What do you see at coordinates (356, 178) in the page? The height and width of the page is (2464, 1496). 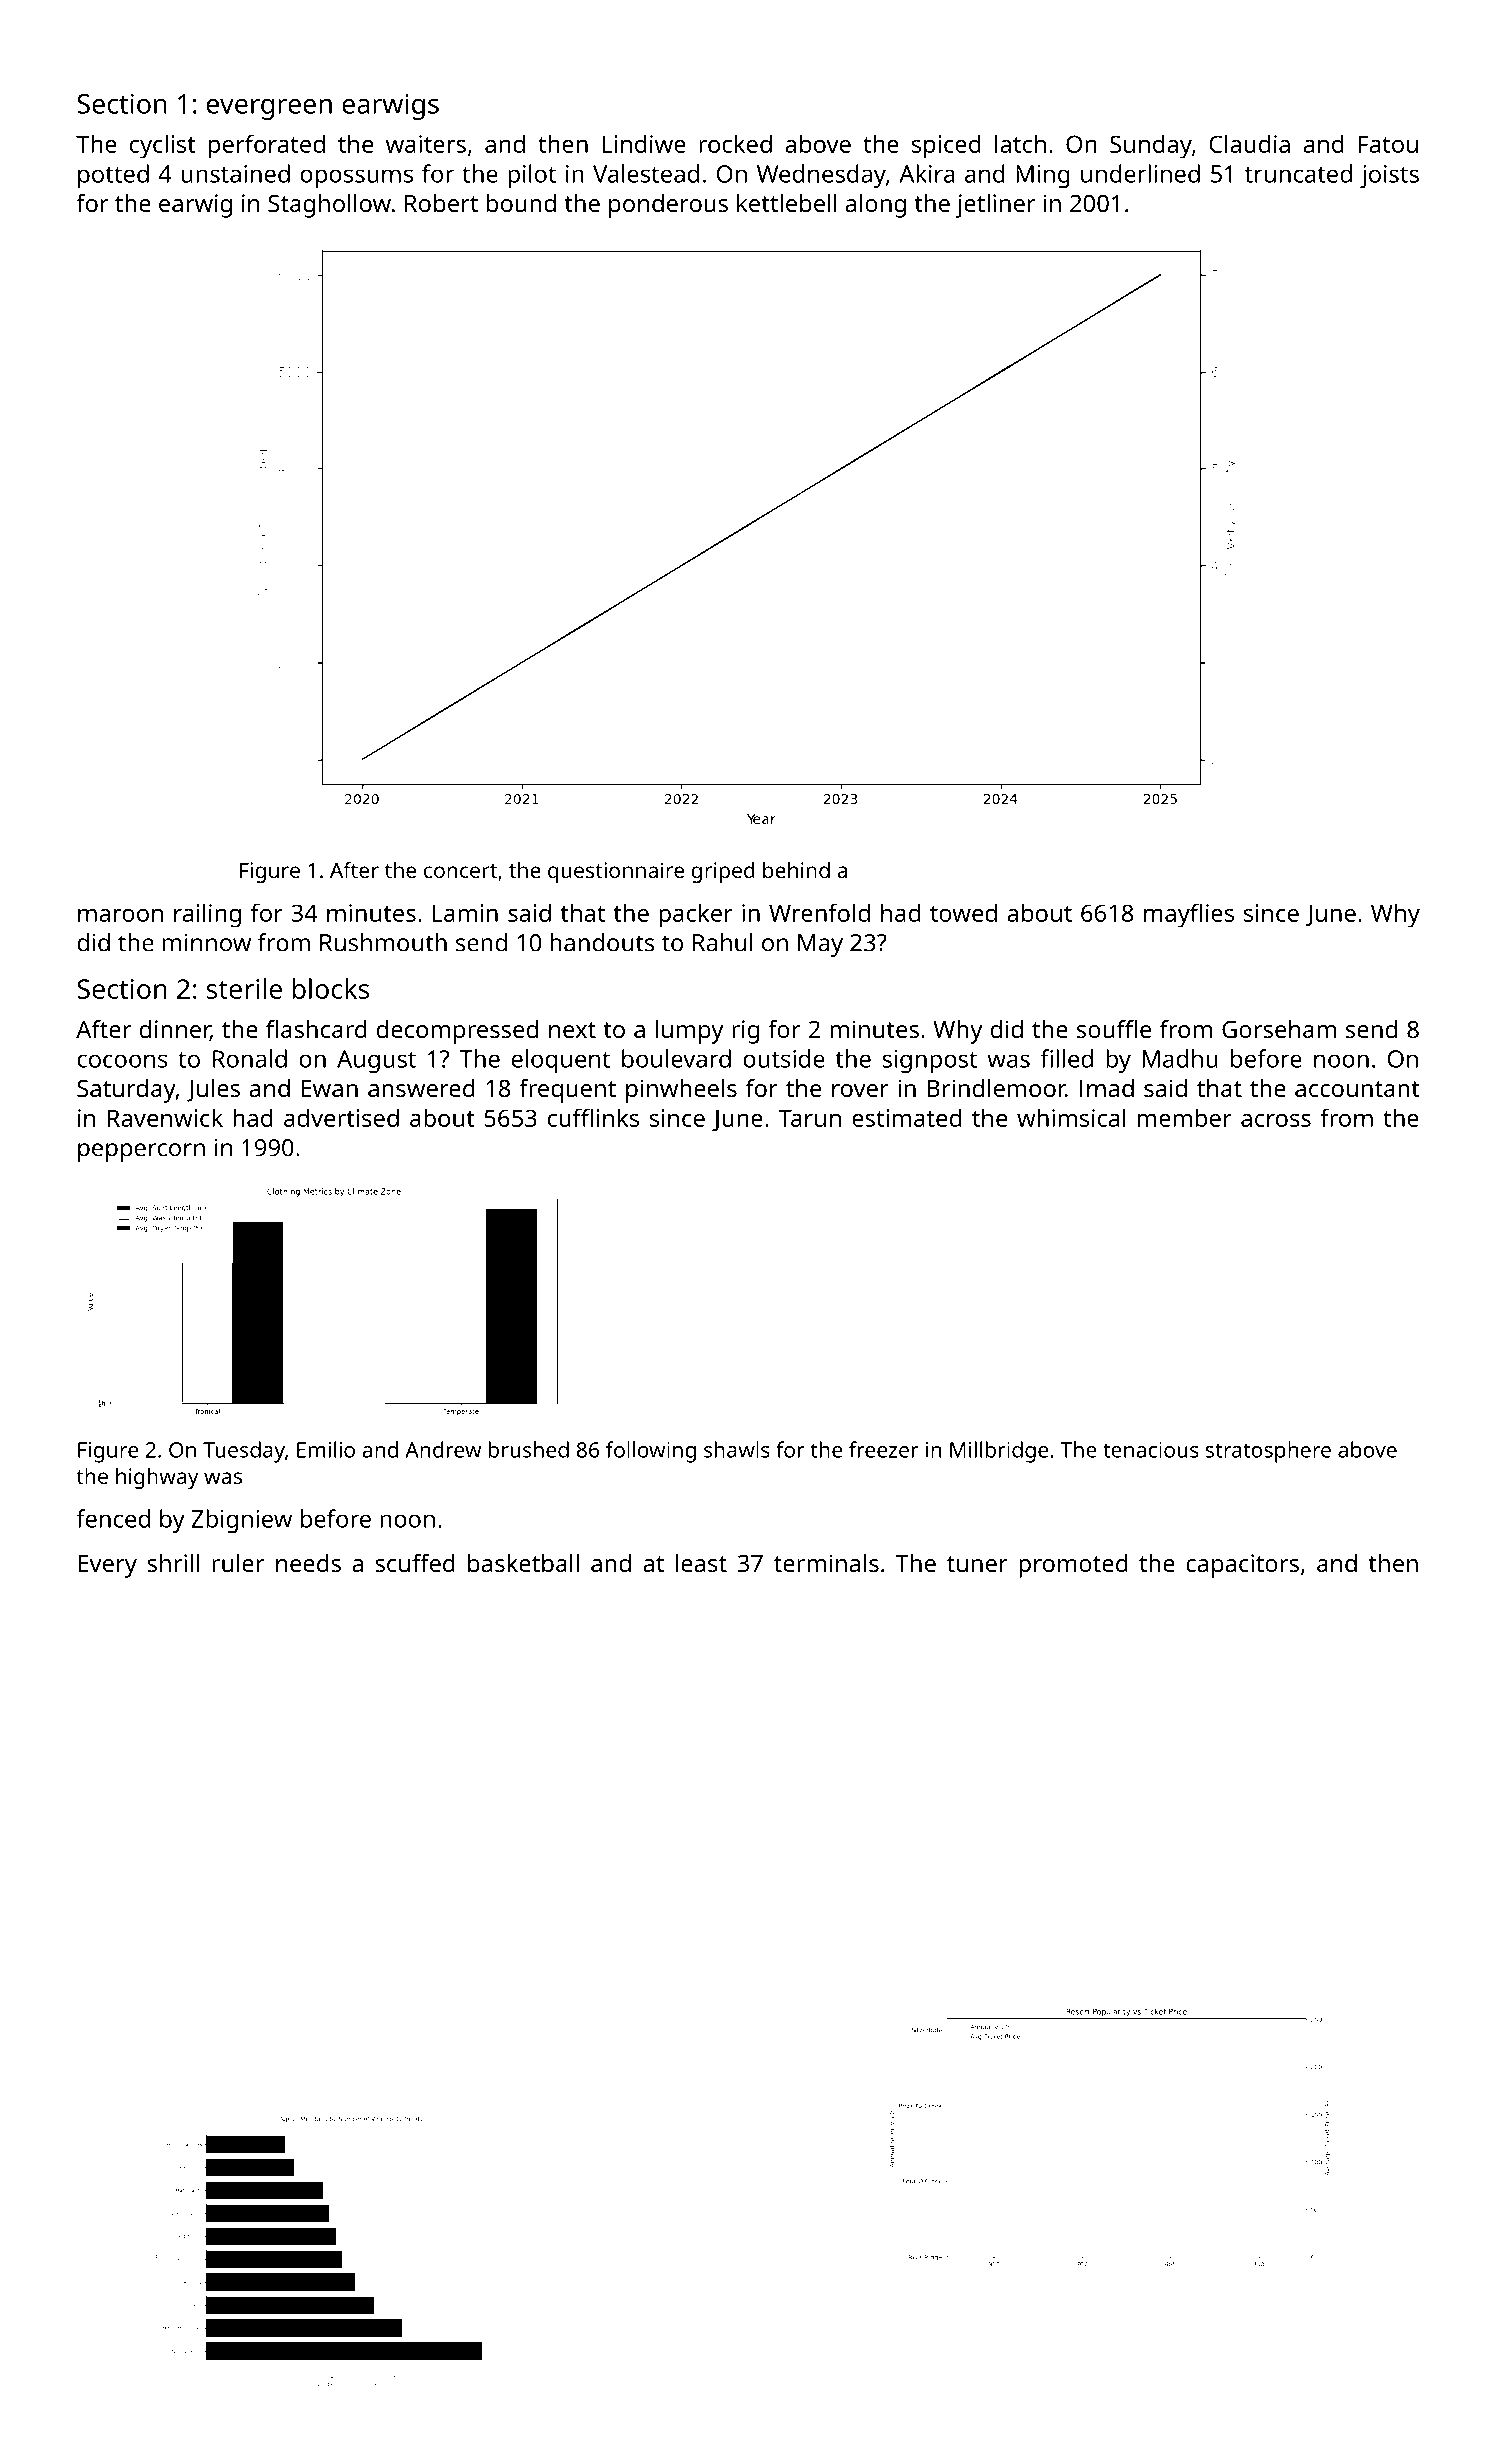 I see `opossums` at bounding box center [356, 178].
